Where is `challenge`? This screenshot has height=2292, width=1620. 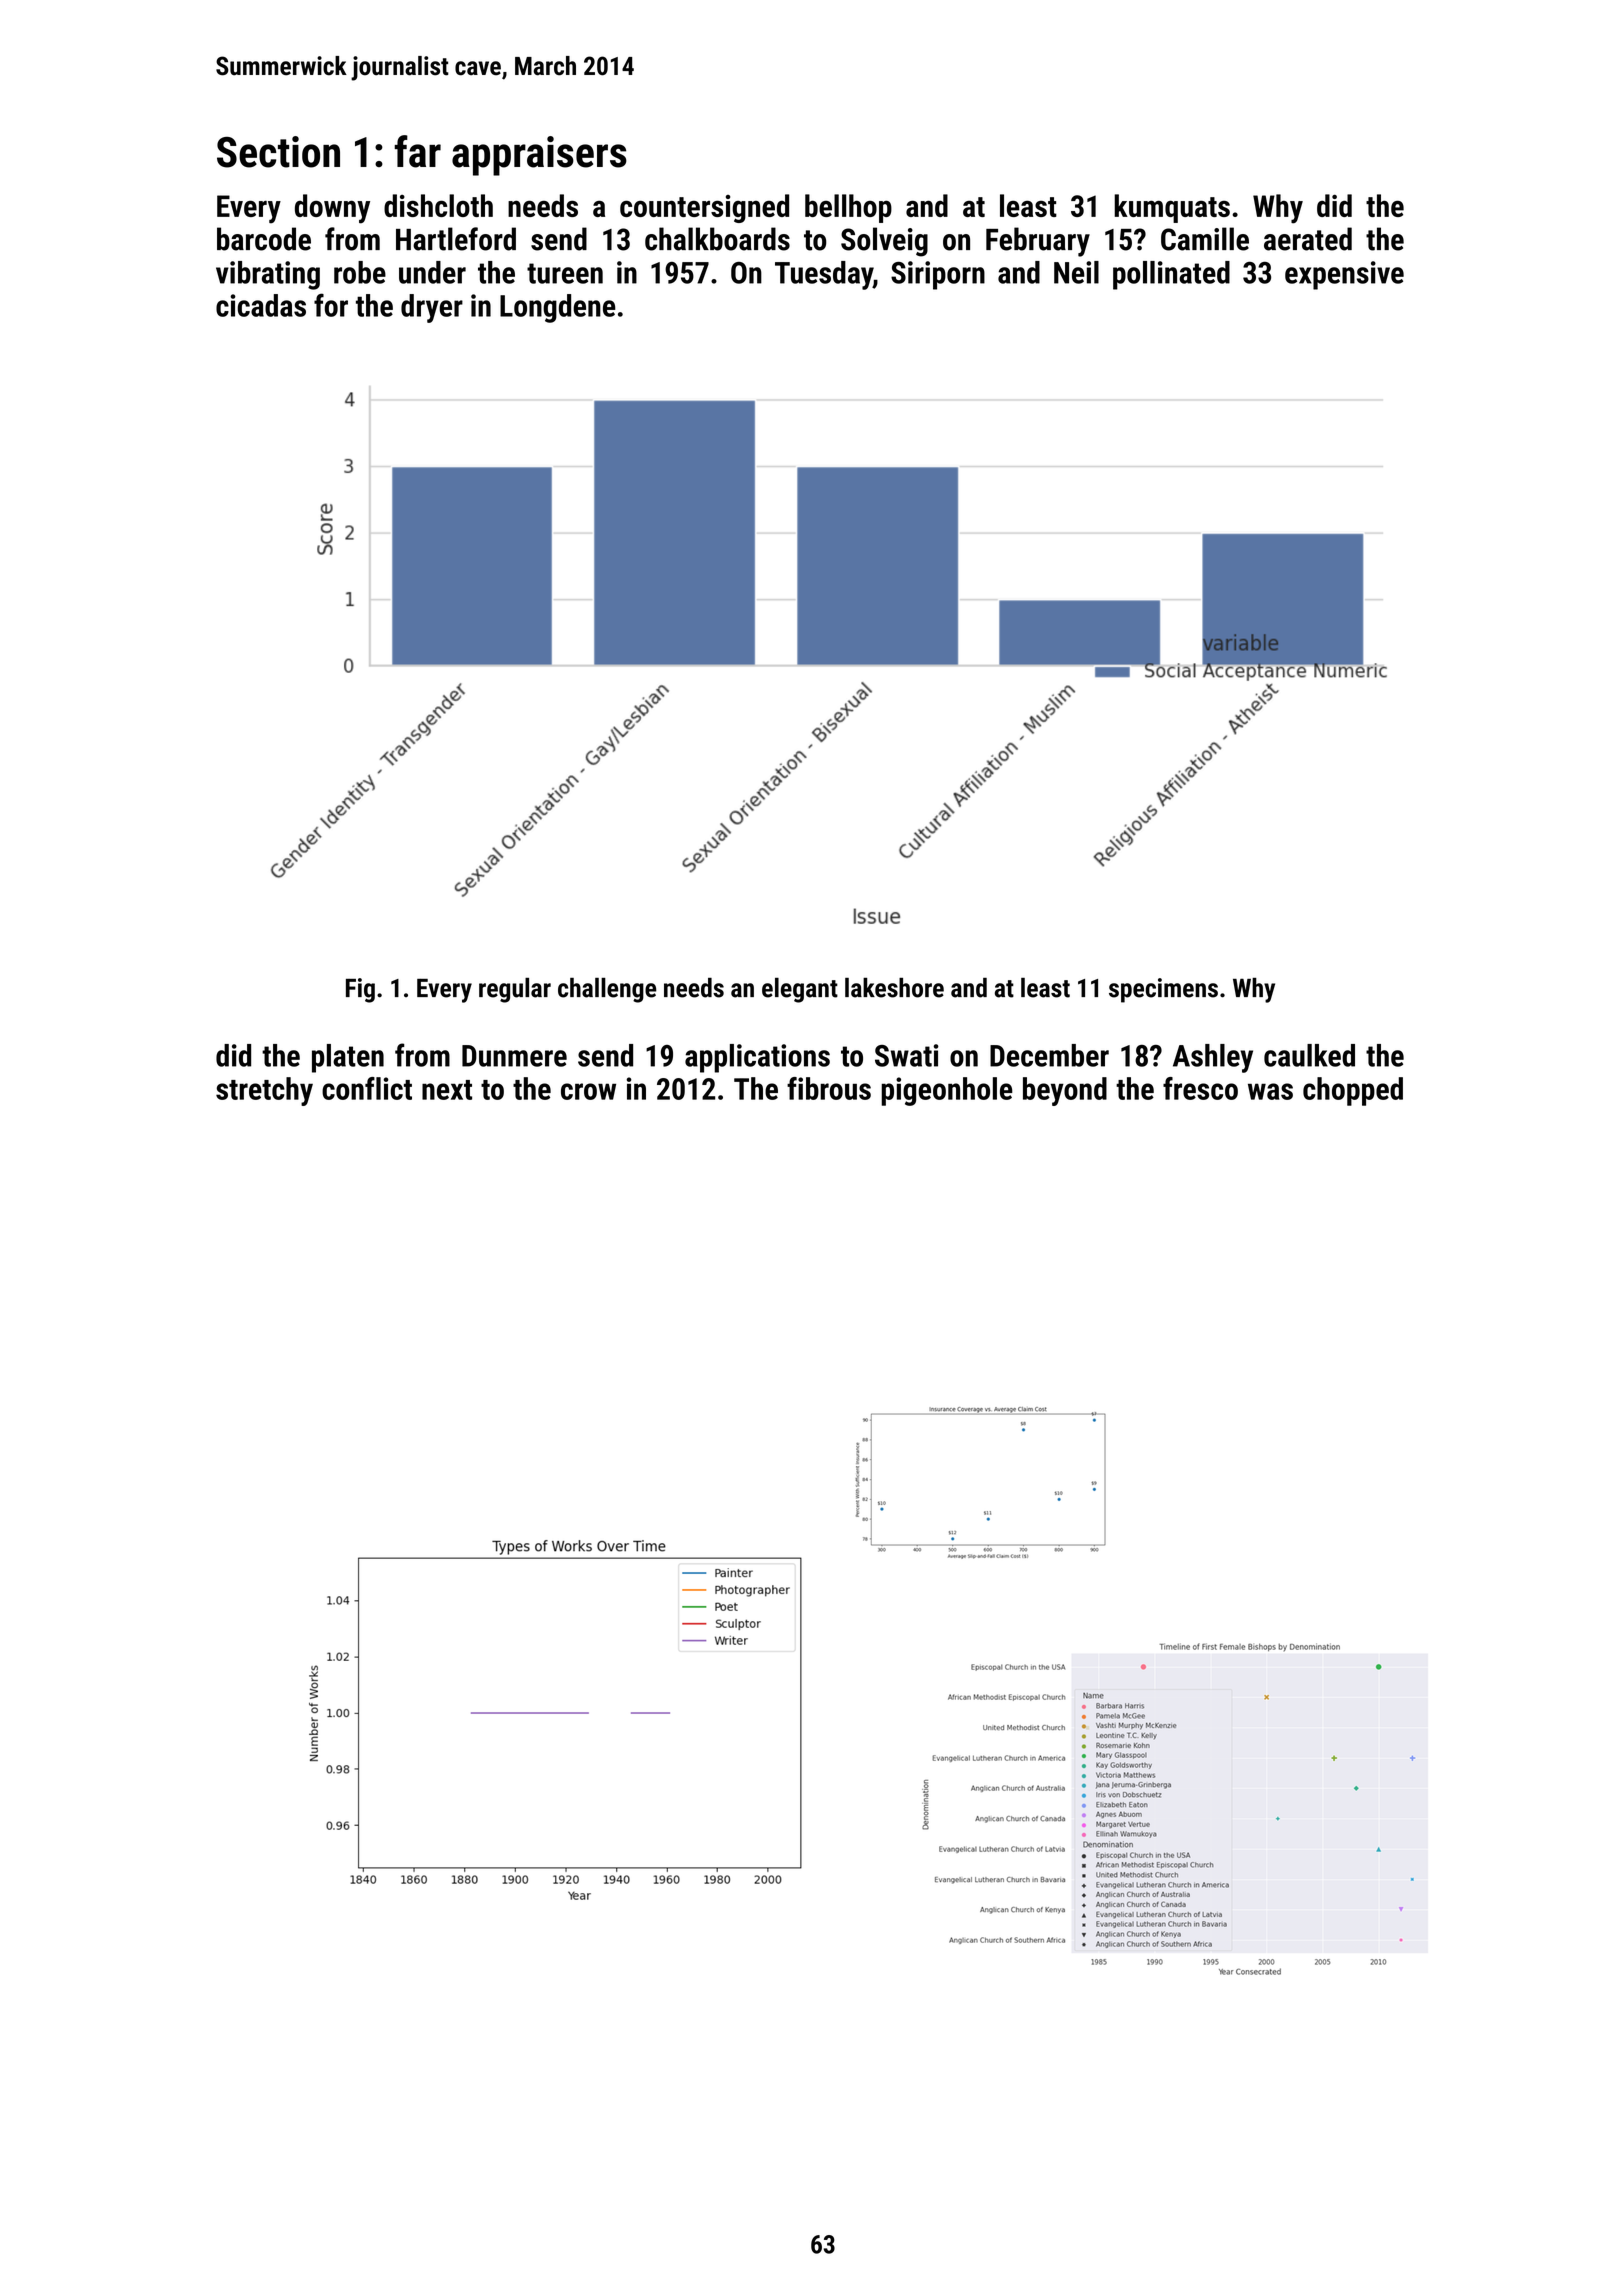
challenge is located at coordinates (607, 990).
